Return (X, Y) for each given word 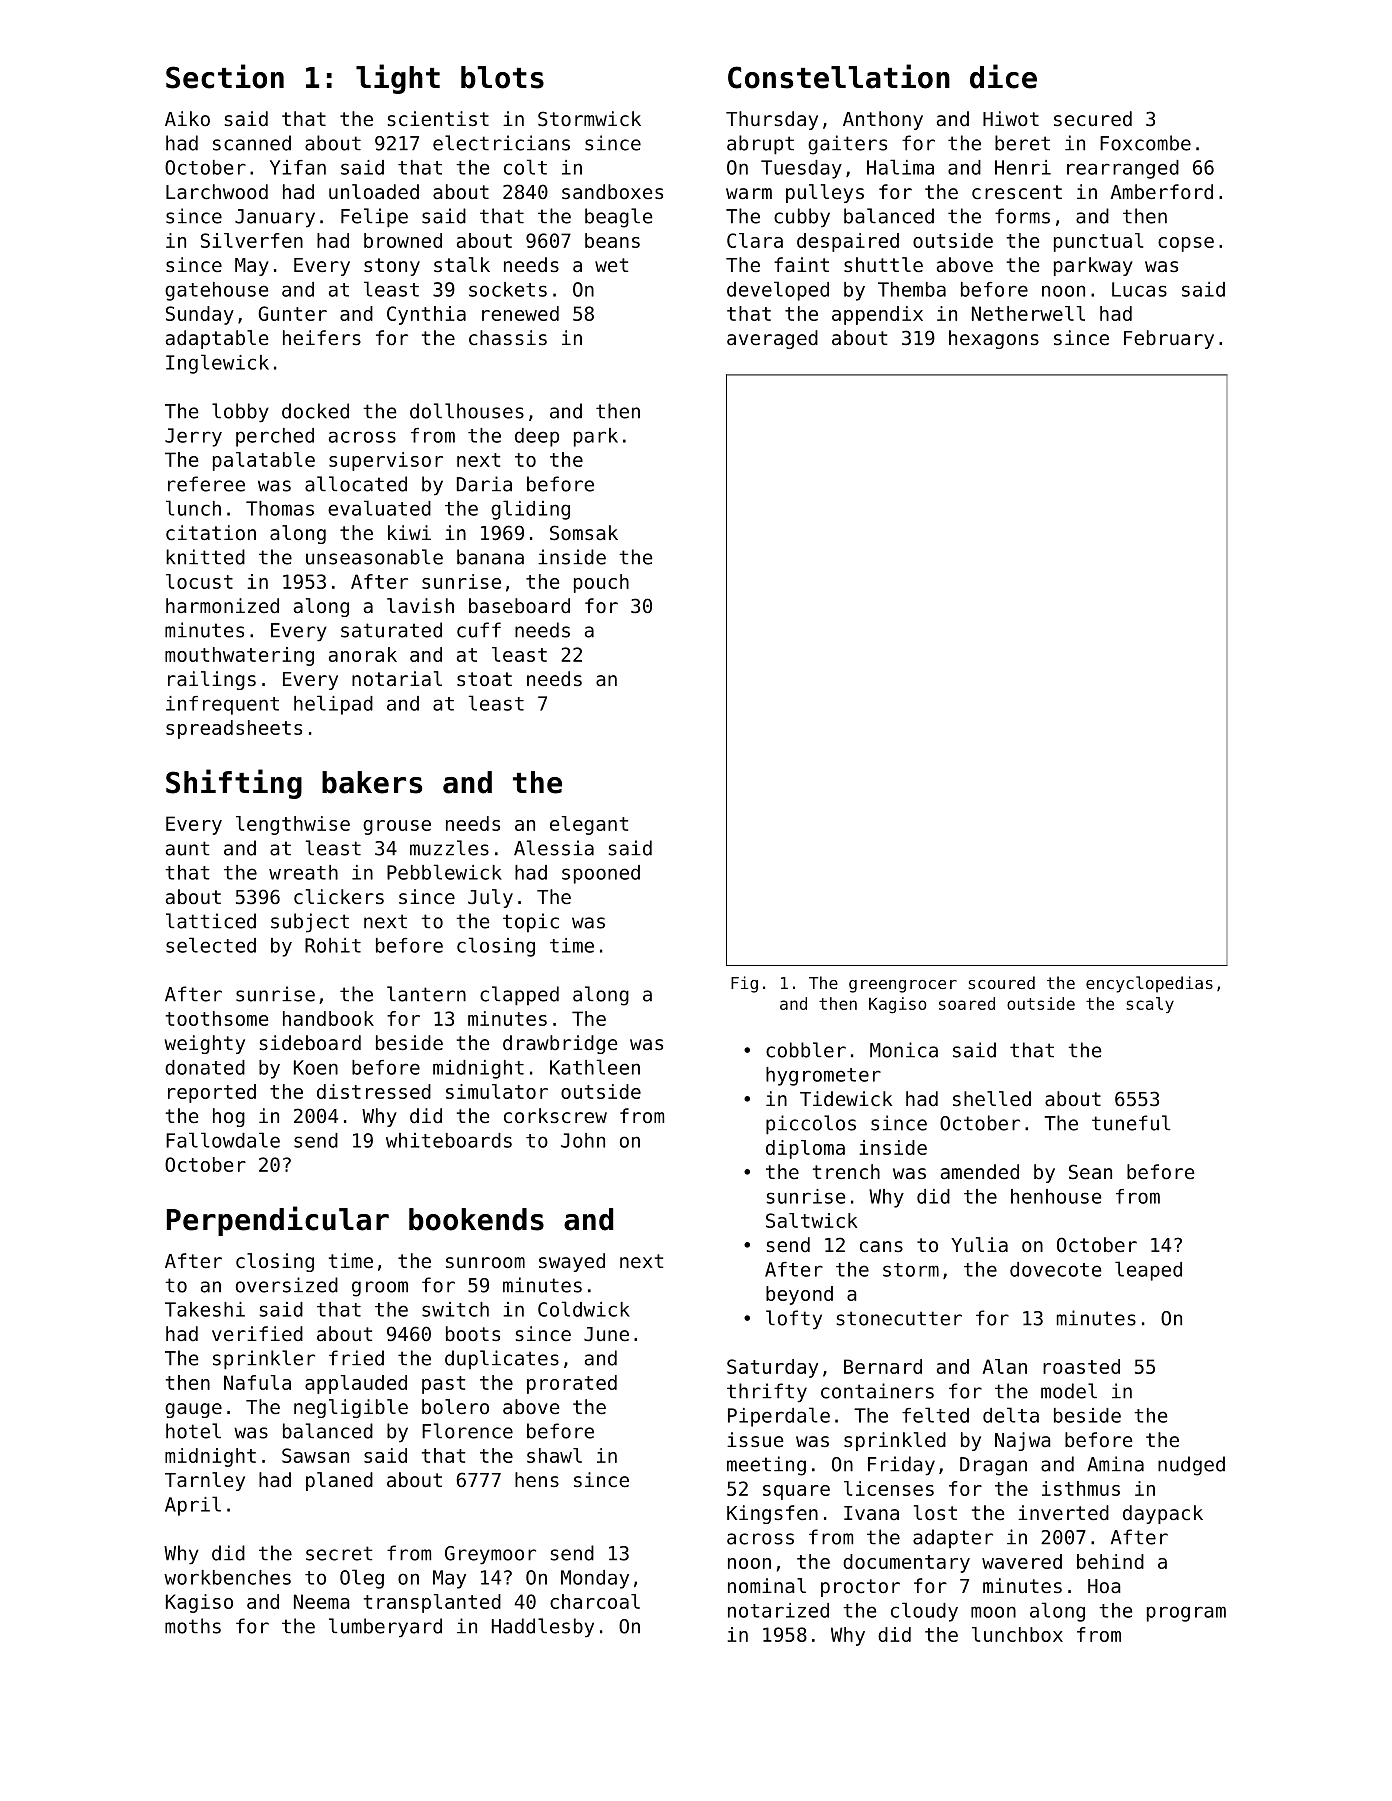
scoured (1002, 982)
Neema (322, 1601)
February (1169, 339)
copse (1186, 244)
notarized (778, 1610)
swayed (572, 1262)
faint (801, 264)
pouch (601, 583)
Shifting (234, 784)
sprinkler (264, 1360)
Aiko (187, 119)
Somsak (584, 533)
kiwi (409, 532)
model (1069, 1391)
